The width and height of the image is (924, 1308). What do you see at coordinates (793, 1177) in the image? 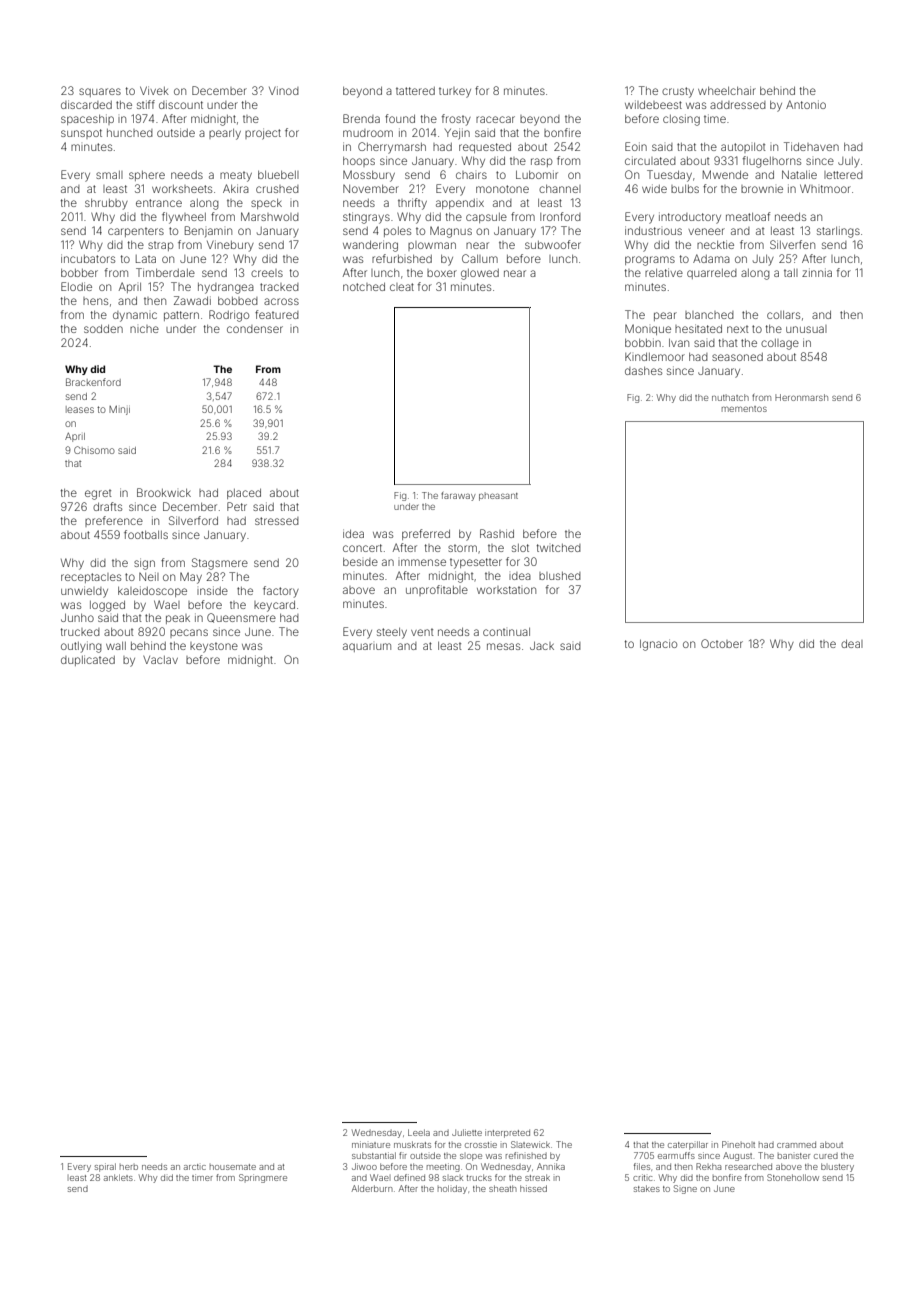
I see `Stonehollow` at bounding box center [793, 1177].
